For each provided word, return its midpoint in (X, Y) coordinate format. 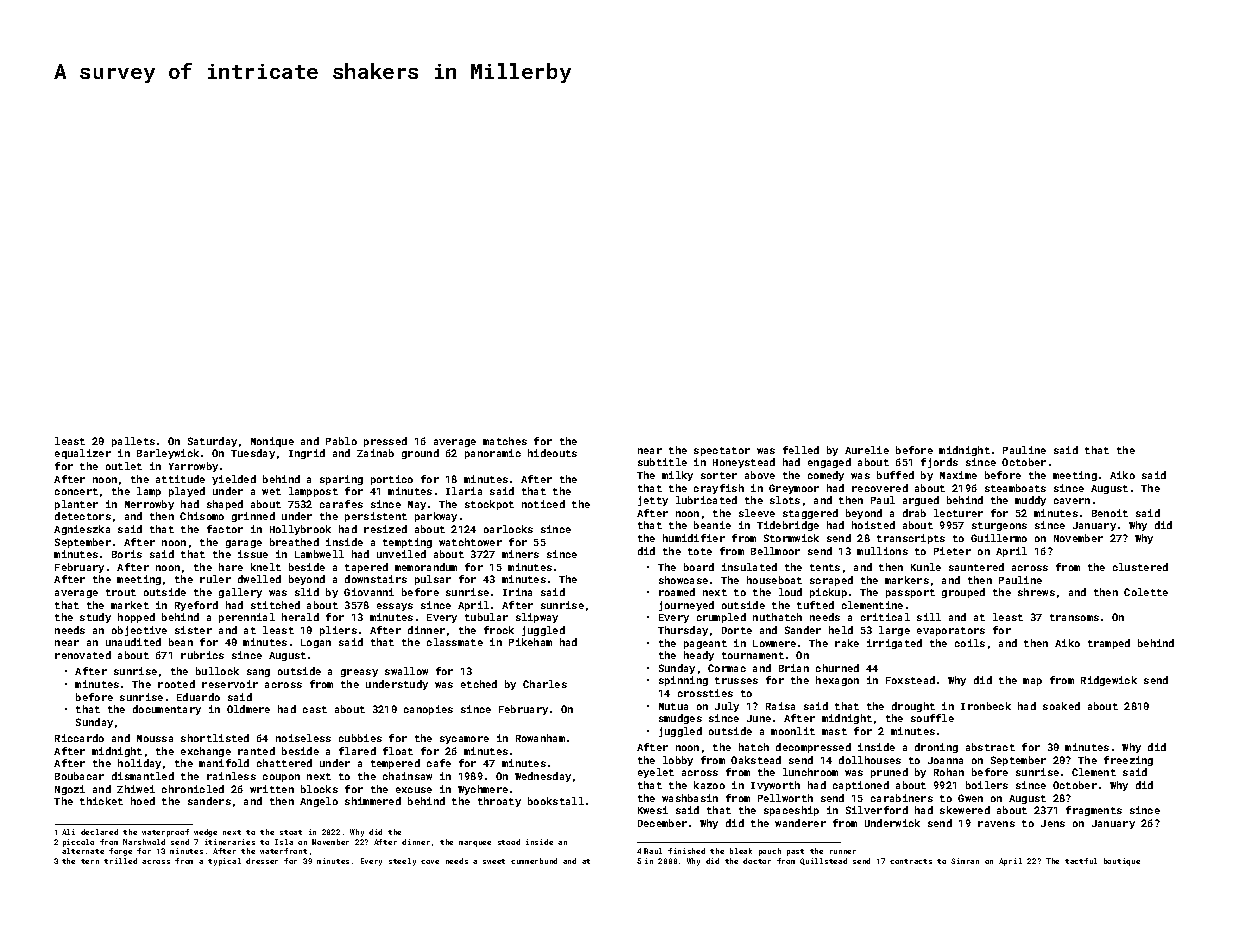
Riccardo (79, 738)
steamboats (1015, 488)
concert (76, 491)
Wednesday (543, 777)
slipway (537, 618)
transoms (1074, 617)
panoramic (493, 454)
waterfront (283, 851)
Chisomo (202, 516)
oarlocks (508, 529)
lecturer (958, 513)
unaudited (133, 642)
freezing (1128, 761)
